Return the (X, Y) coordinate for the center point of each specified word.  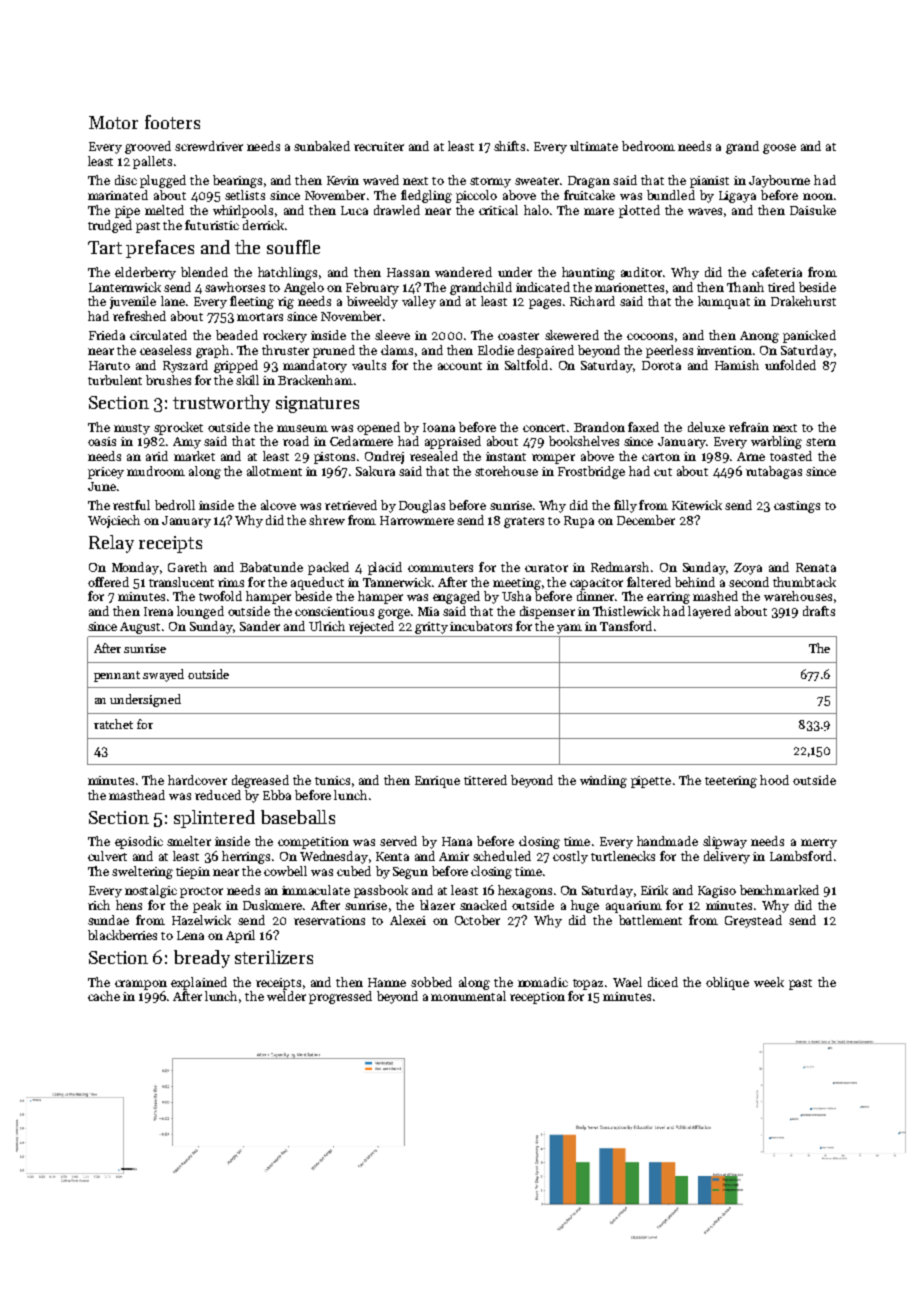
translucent (181, 582)
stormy (490, 182)
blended (204, 272)
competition (313, 843)
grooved (148, 147)
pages (545, 304)
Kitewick (697, 505)
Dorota (661, 365)
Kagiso (717, 892)
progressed (340, 997)
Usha (516, 596)
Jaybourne (779, 181)
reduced (218, 795)
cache (104, 996)
